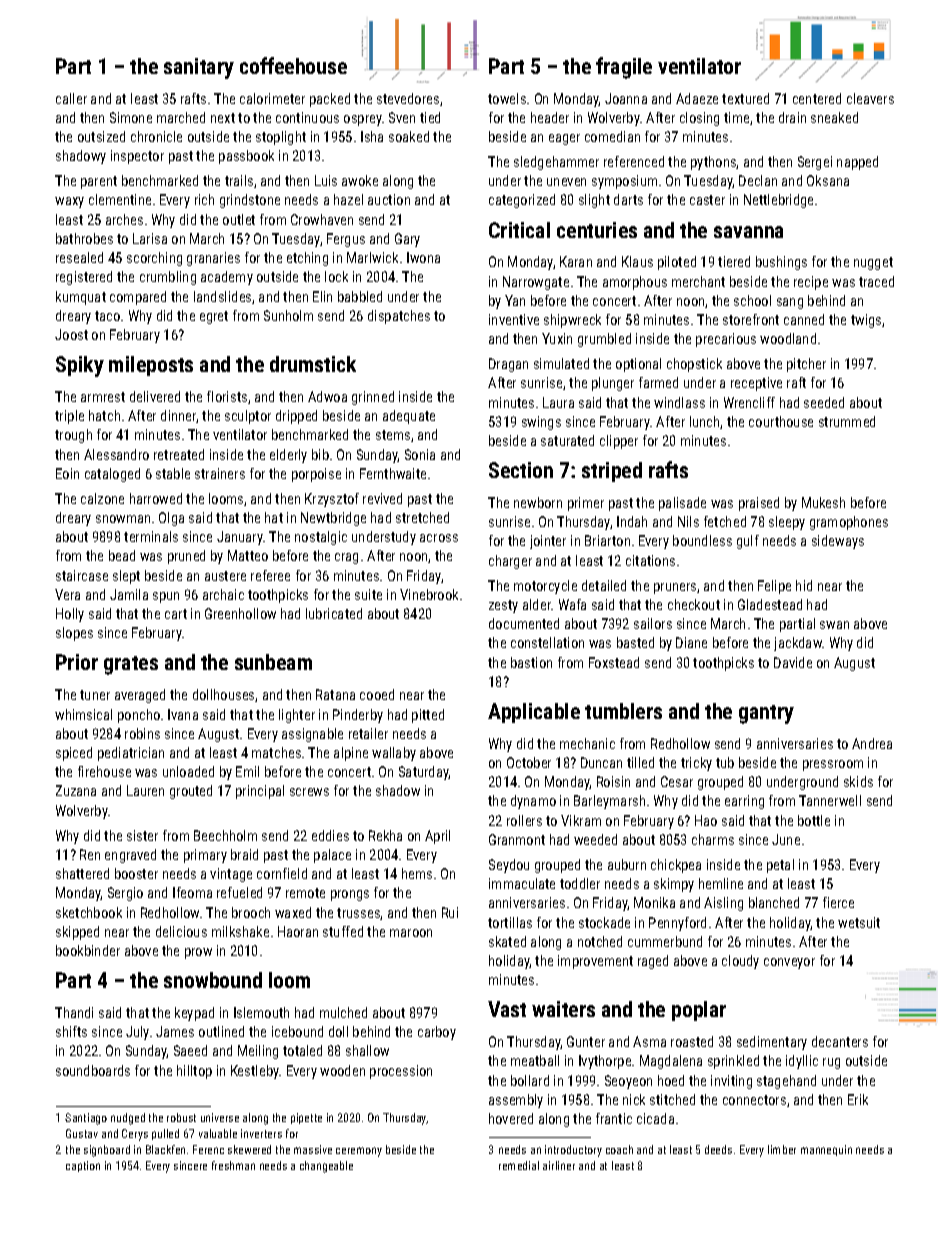  What do you see at coordinates (377, 694) in the page?
I see `cooed` at bounding box center [377, 694].
